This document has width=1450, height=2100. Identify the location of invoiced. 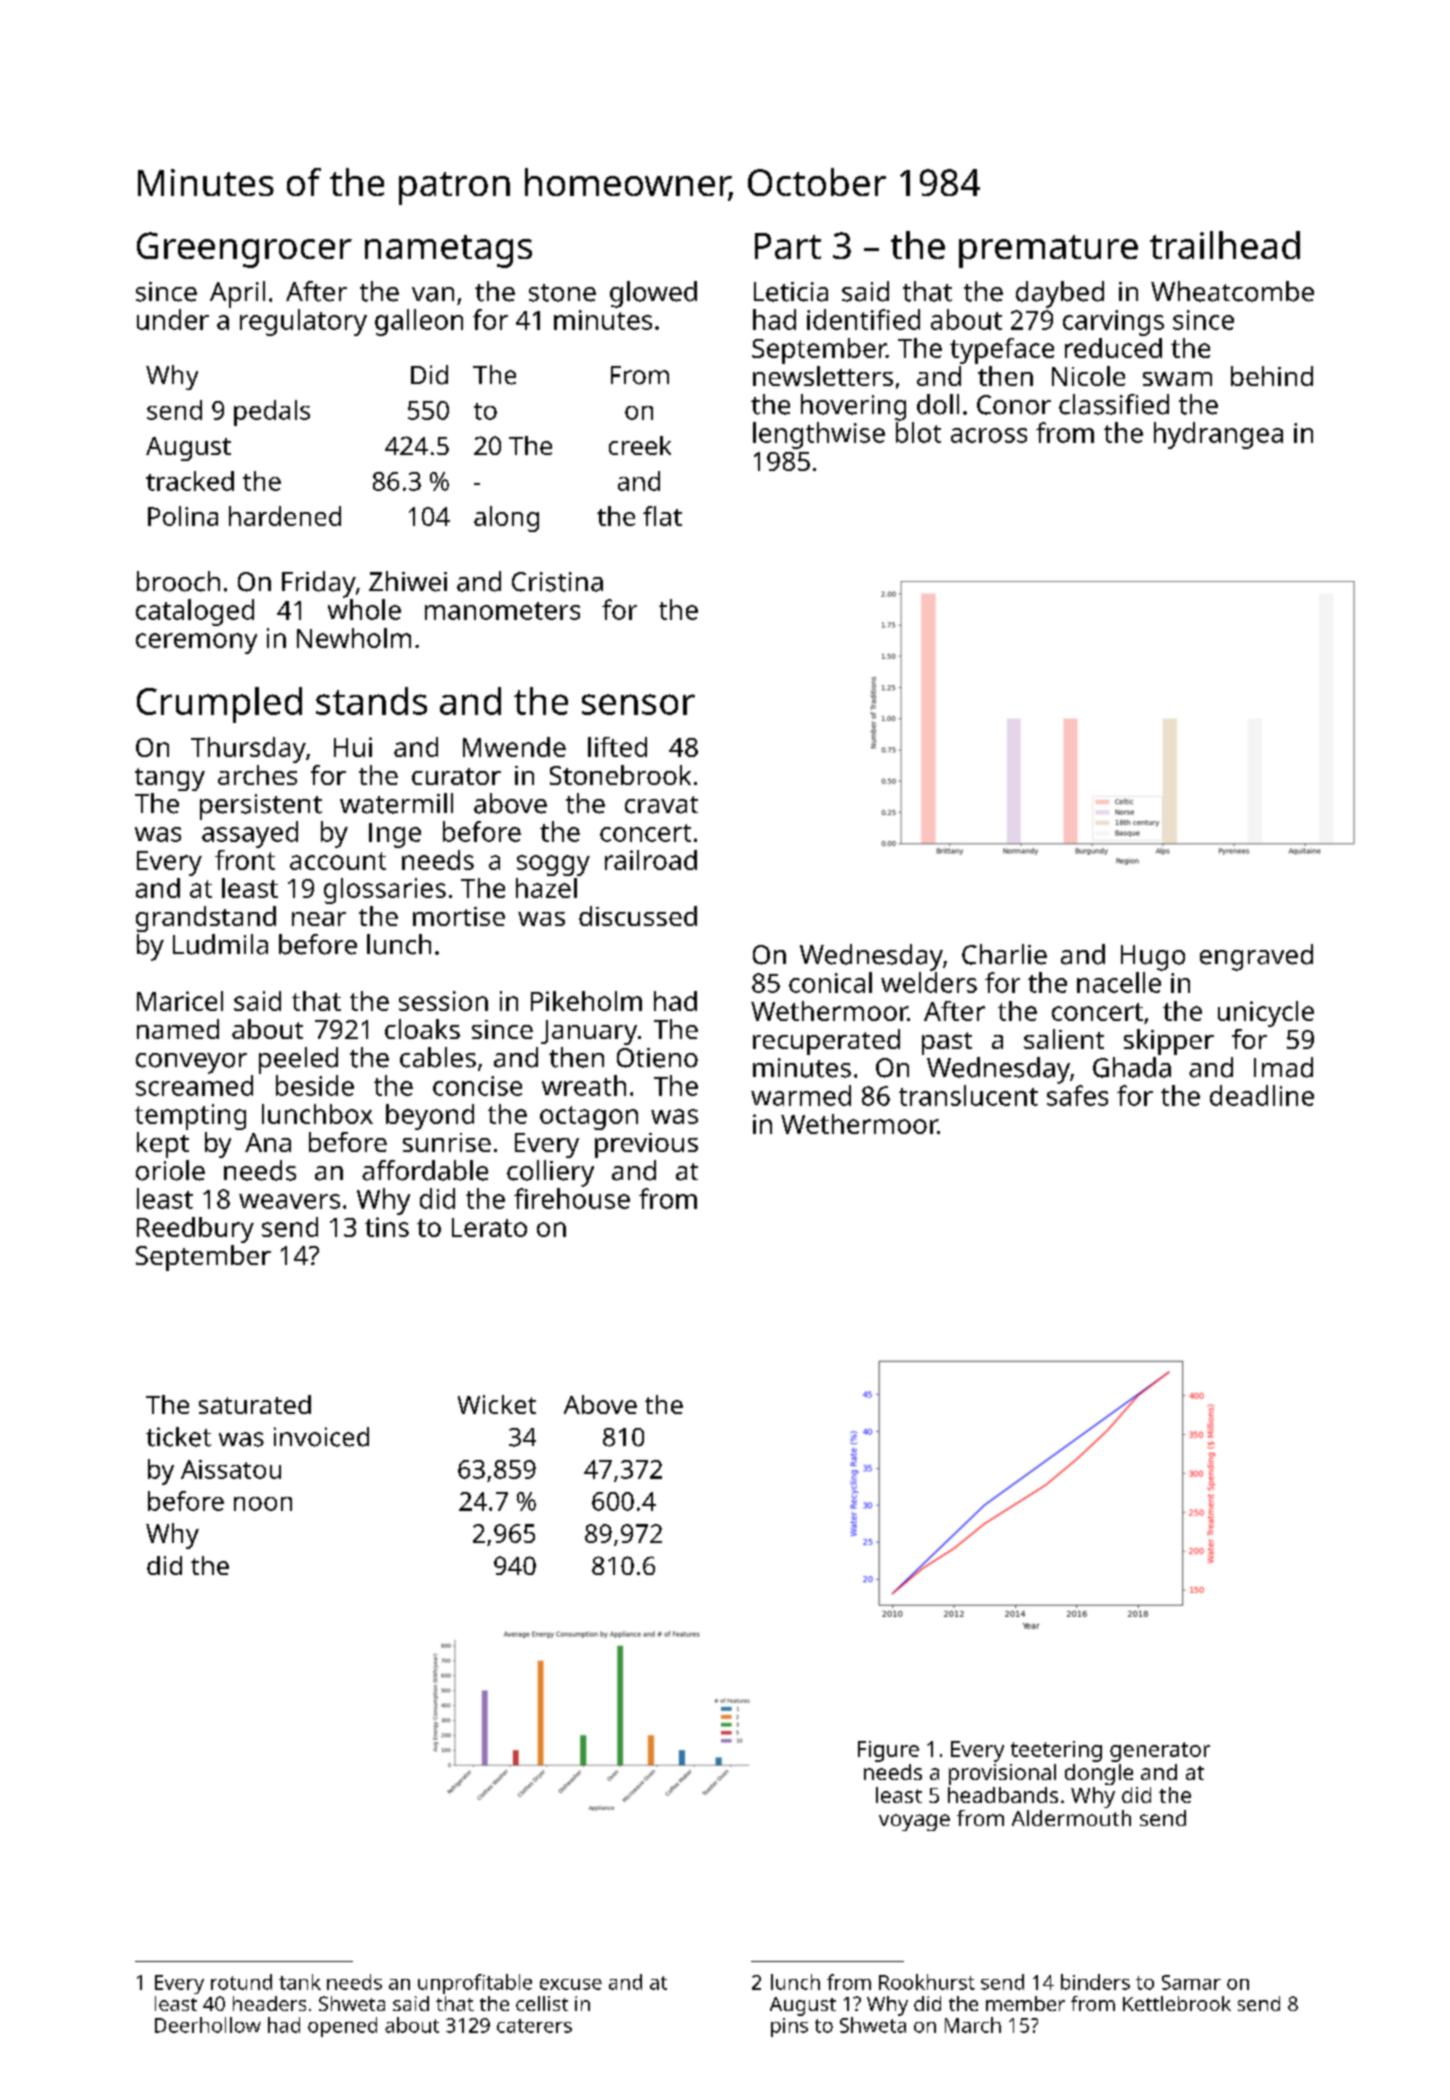
(321, 1437).
